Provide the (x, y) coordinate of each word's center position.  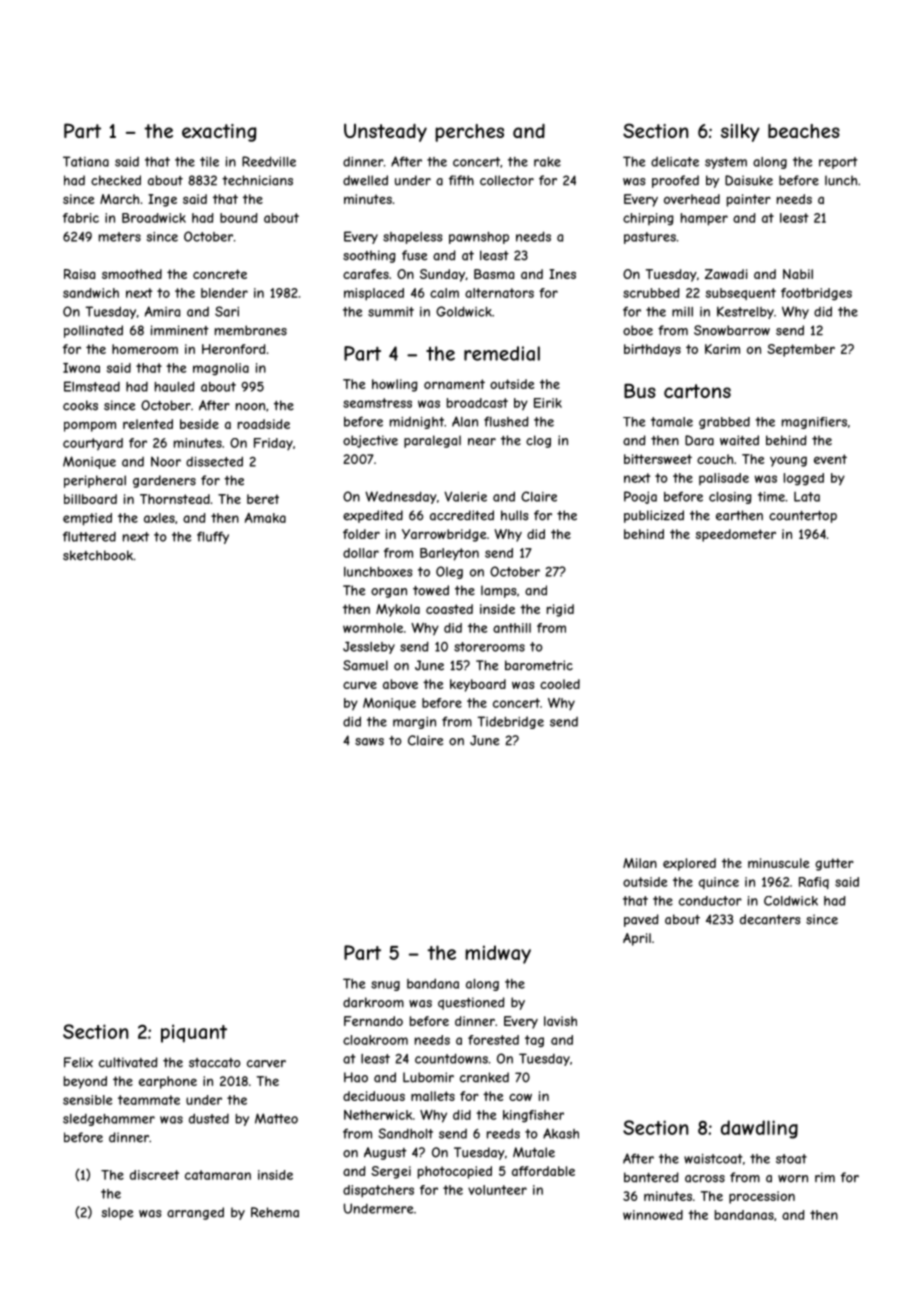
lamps (499, 591)
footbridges (816, 294)
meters (120, 237)
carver (266, 1064)
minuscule (778, 863)
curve (360, 685)
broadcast (477, 403)
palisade (724, 479)
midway (498, 954)
